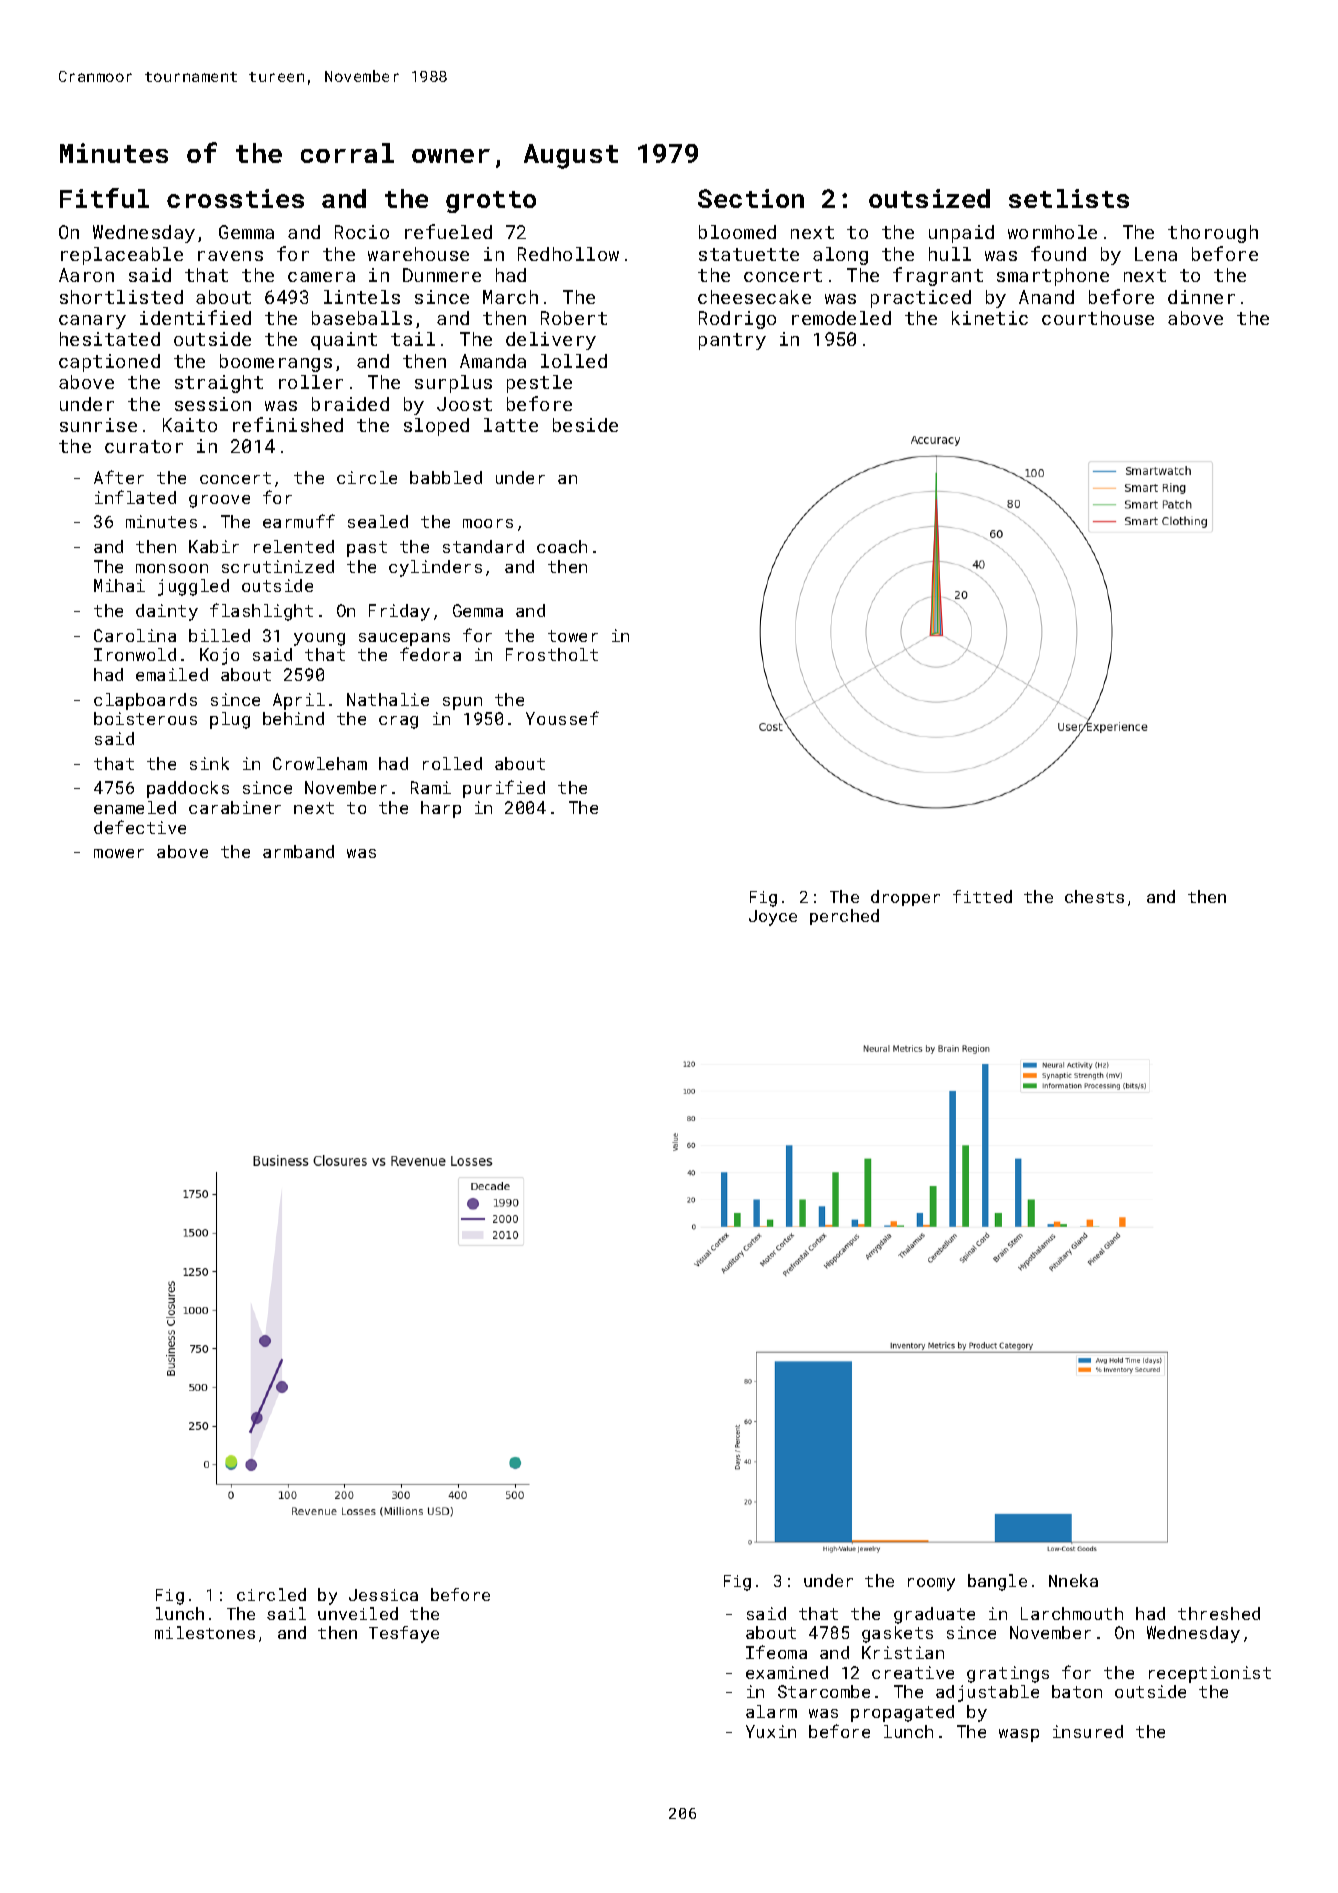 This image has height=1893, width=1338. What do you see at coordinates (929, 198) in the image?
I see `outsized` at bounding box center [929, 198].
